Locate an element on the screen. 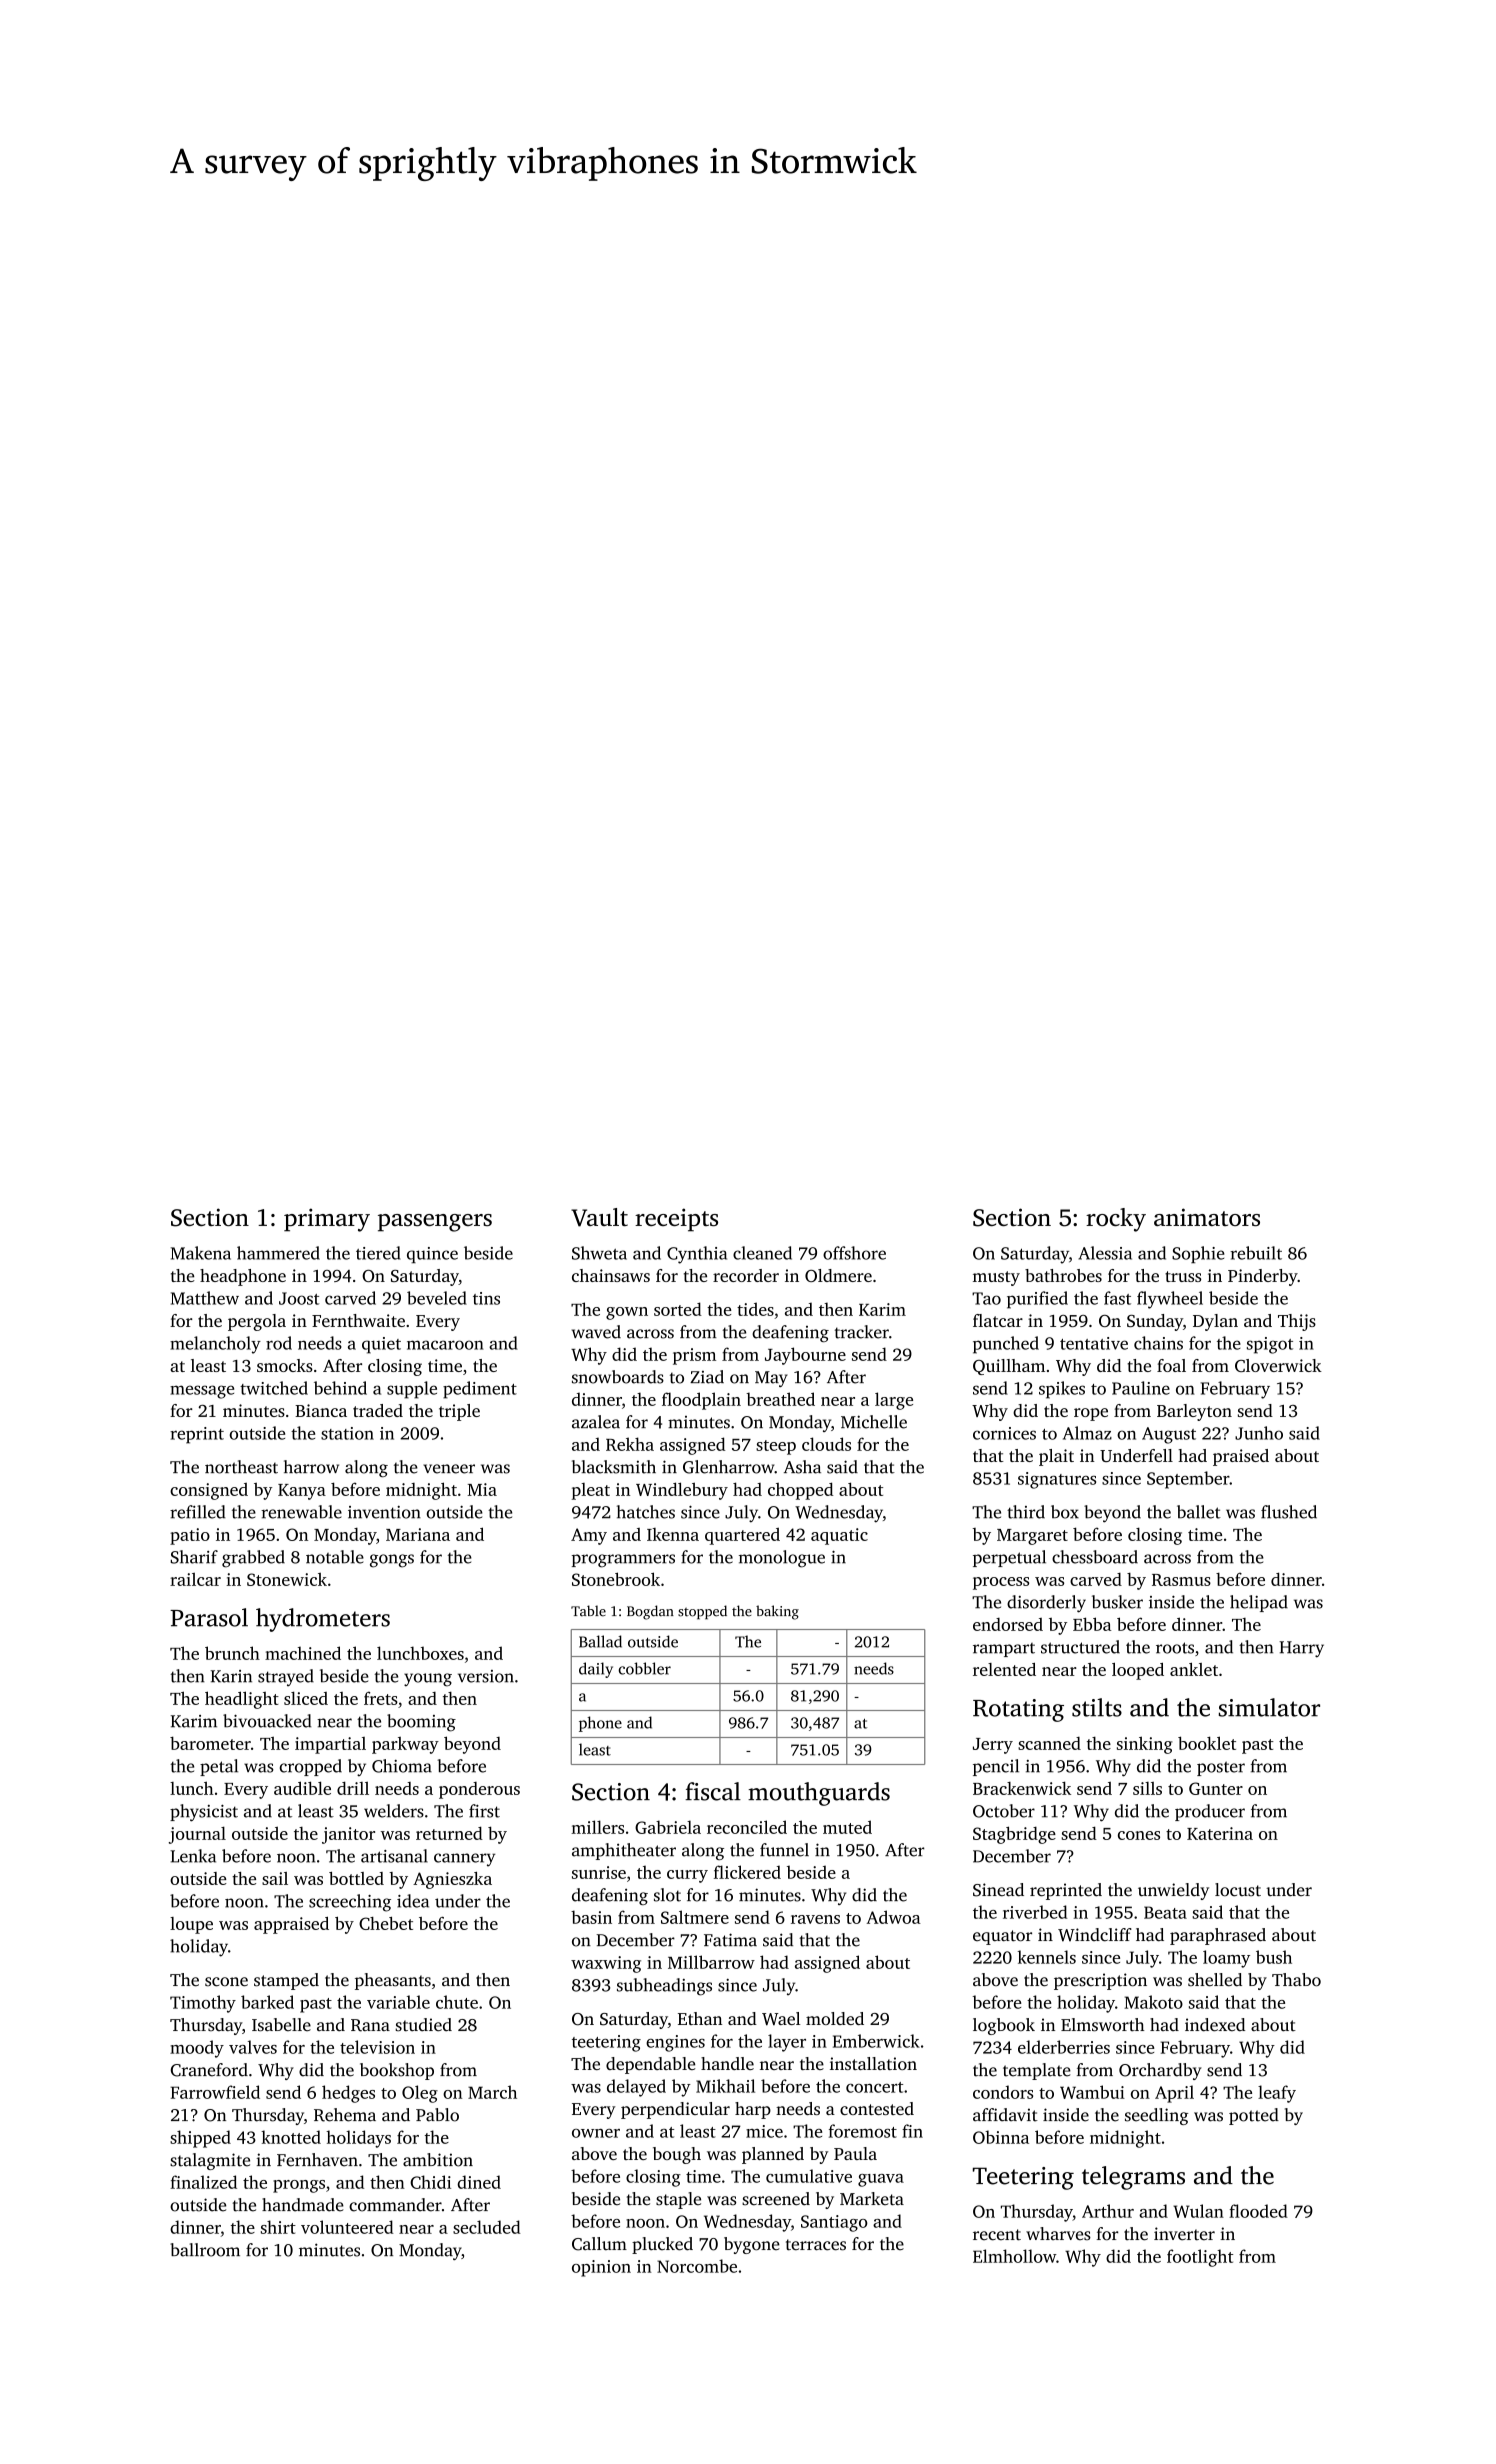  hammered is located at coordinates (278, 1253).
